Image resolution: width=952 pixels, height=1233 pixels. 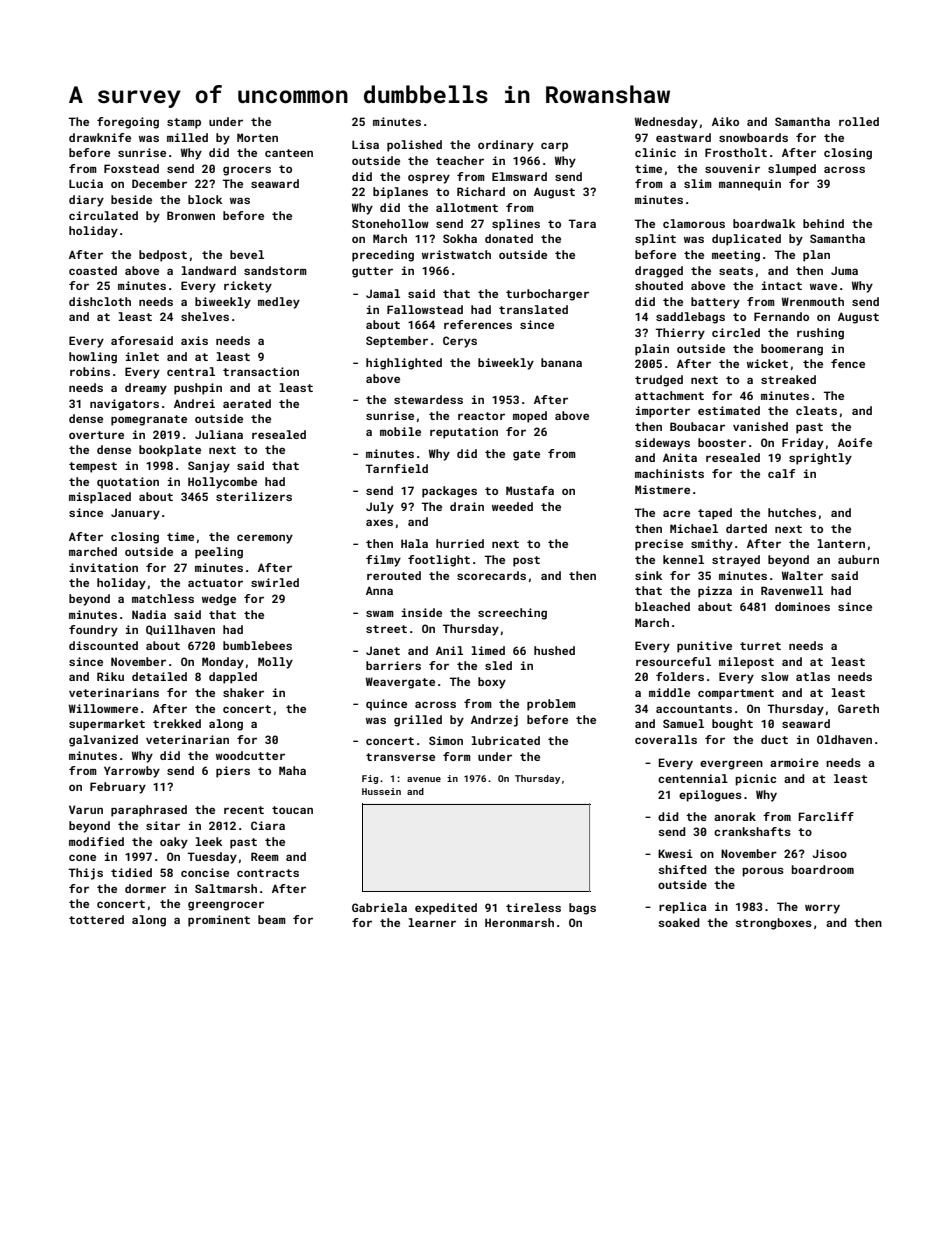 What do you see at coordinates (265, 539) in the page?
I see `ceremony` at bounding box center [265, 539].
